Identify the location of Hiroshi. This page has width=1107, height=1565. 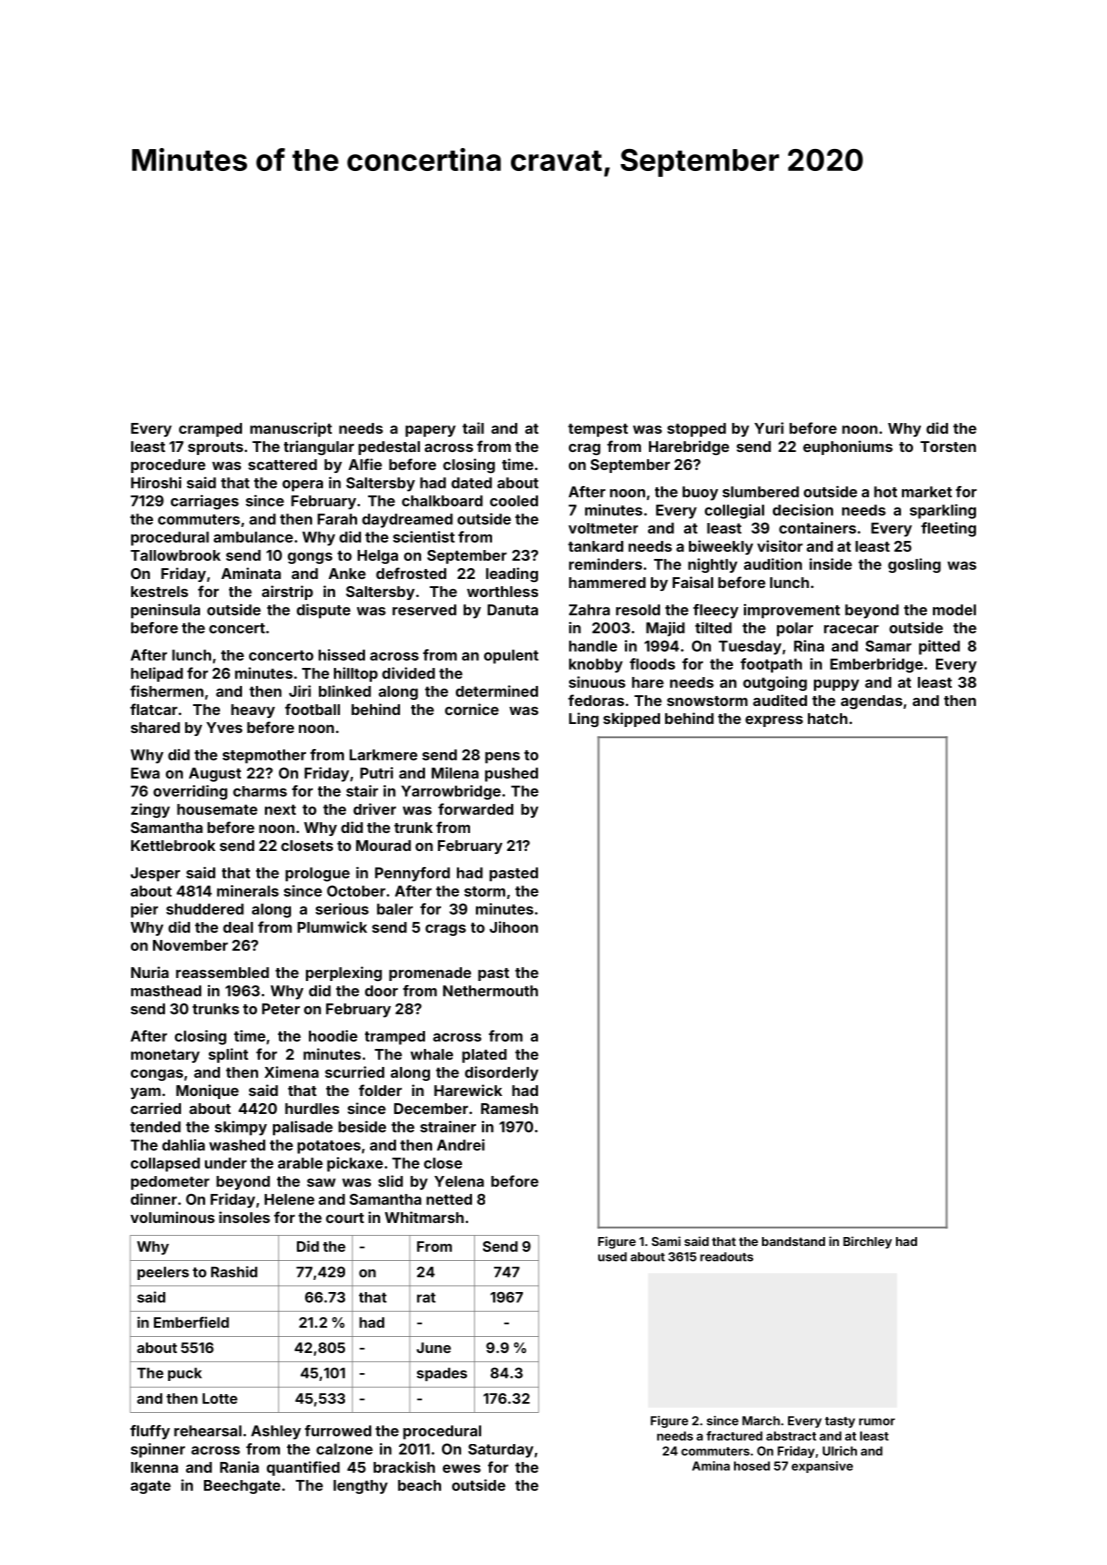
(156, 483).
